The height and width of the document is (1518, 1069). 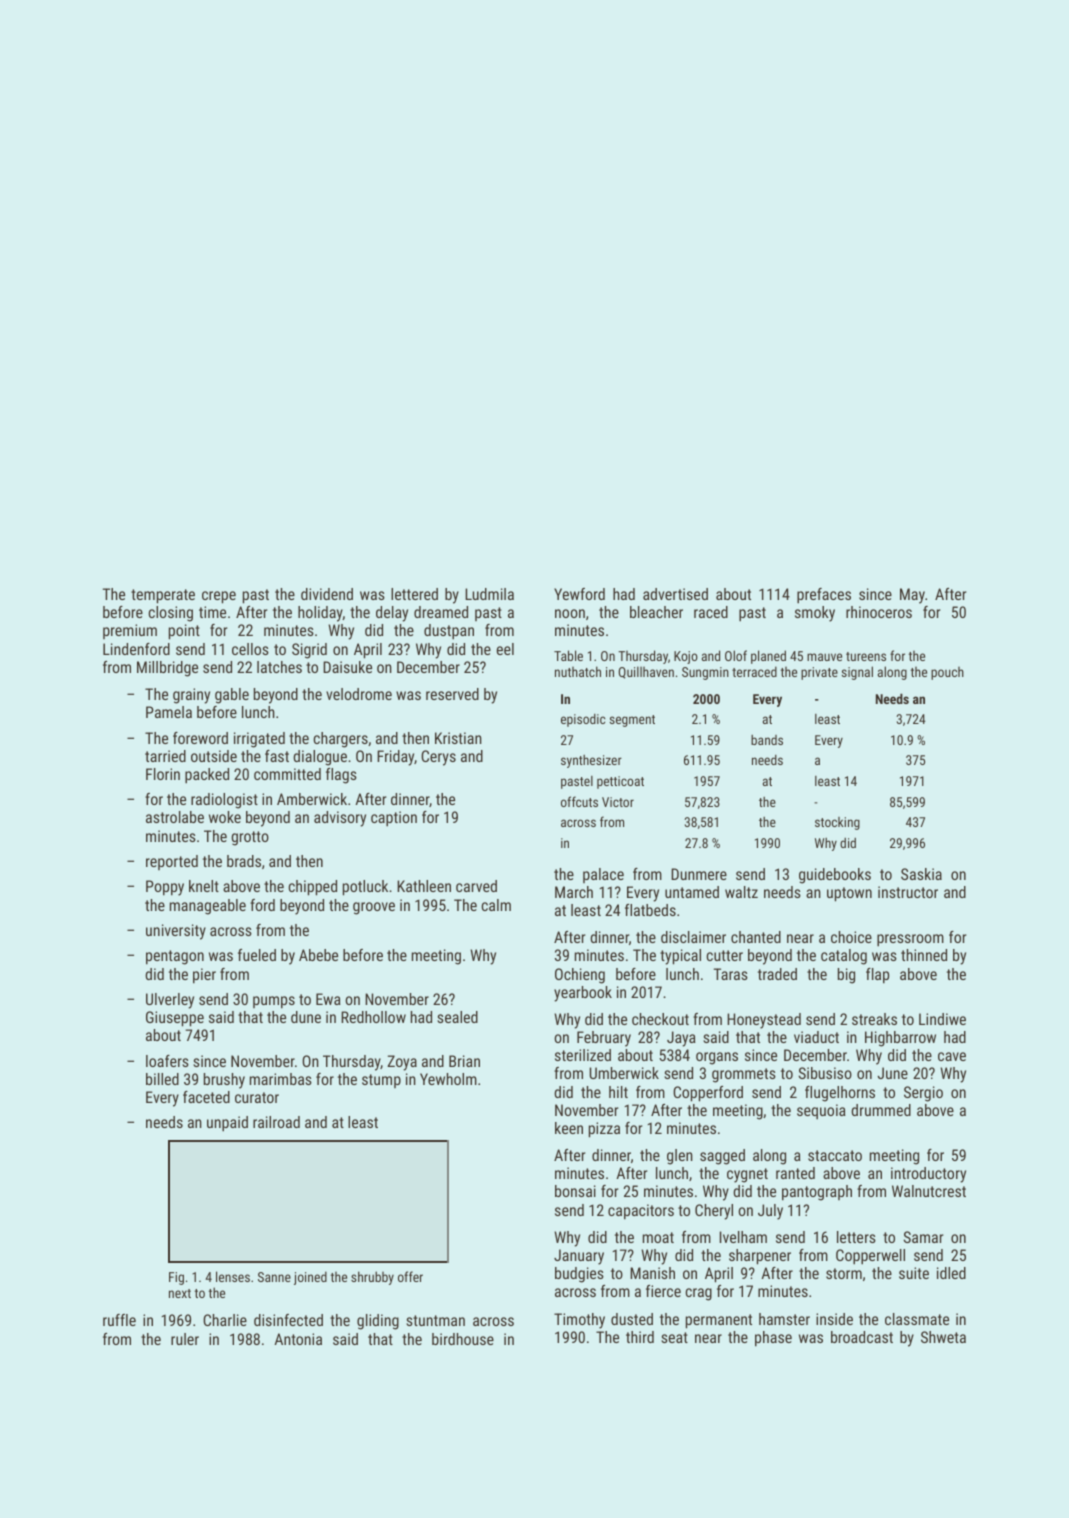 What do you see at coordinates (773, 1339) in the document?
I see `phase` at bounding box center [773, 1339].
